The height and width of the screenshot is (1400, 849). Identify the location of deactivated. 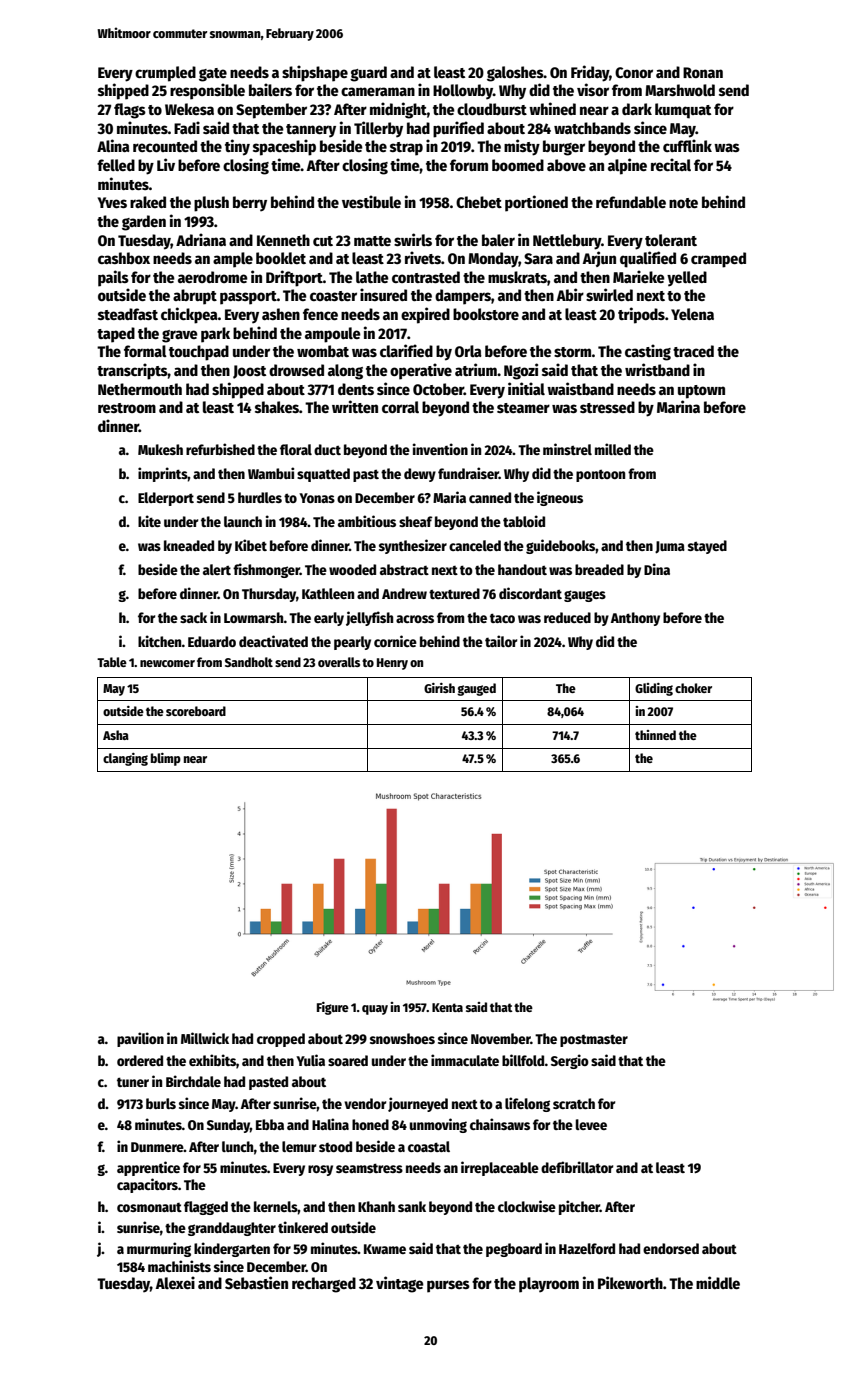
(273, 641).
